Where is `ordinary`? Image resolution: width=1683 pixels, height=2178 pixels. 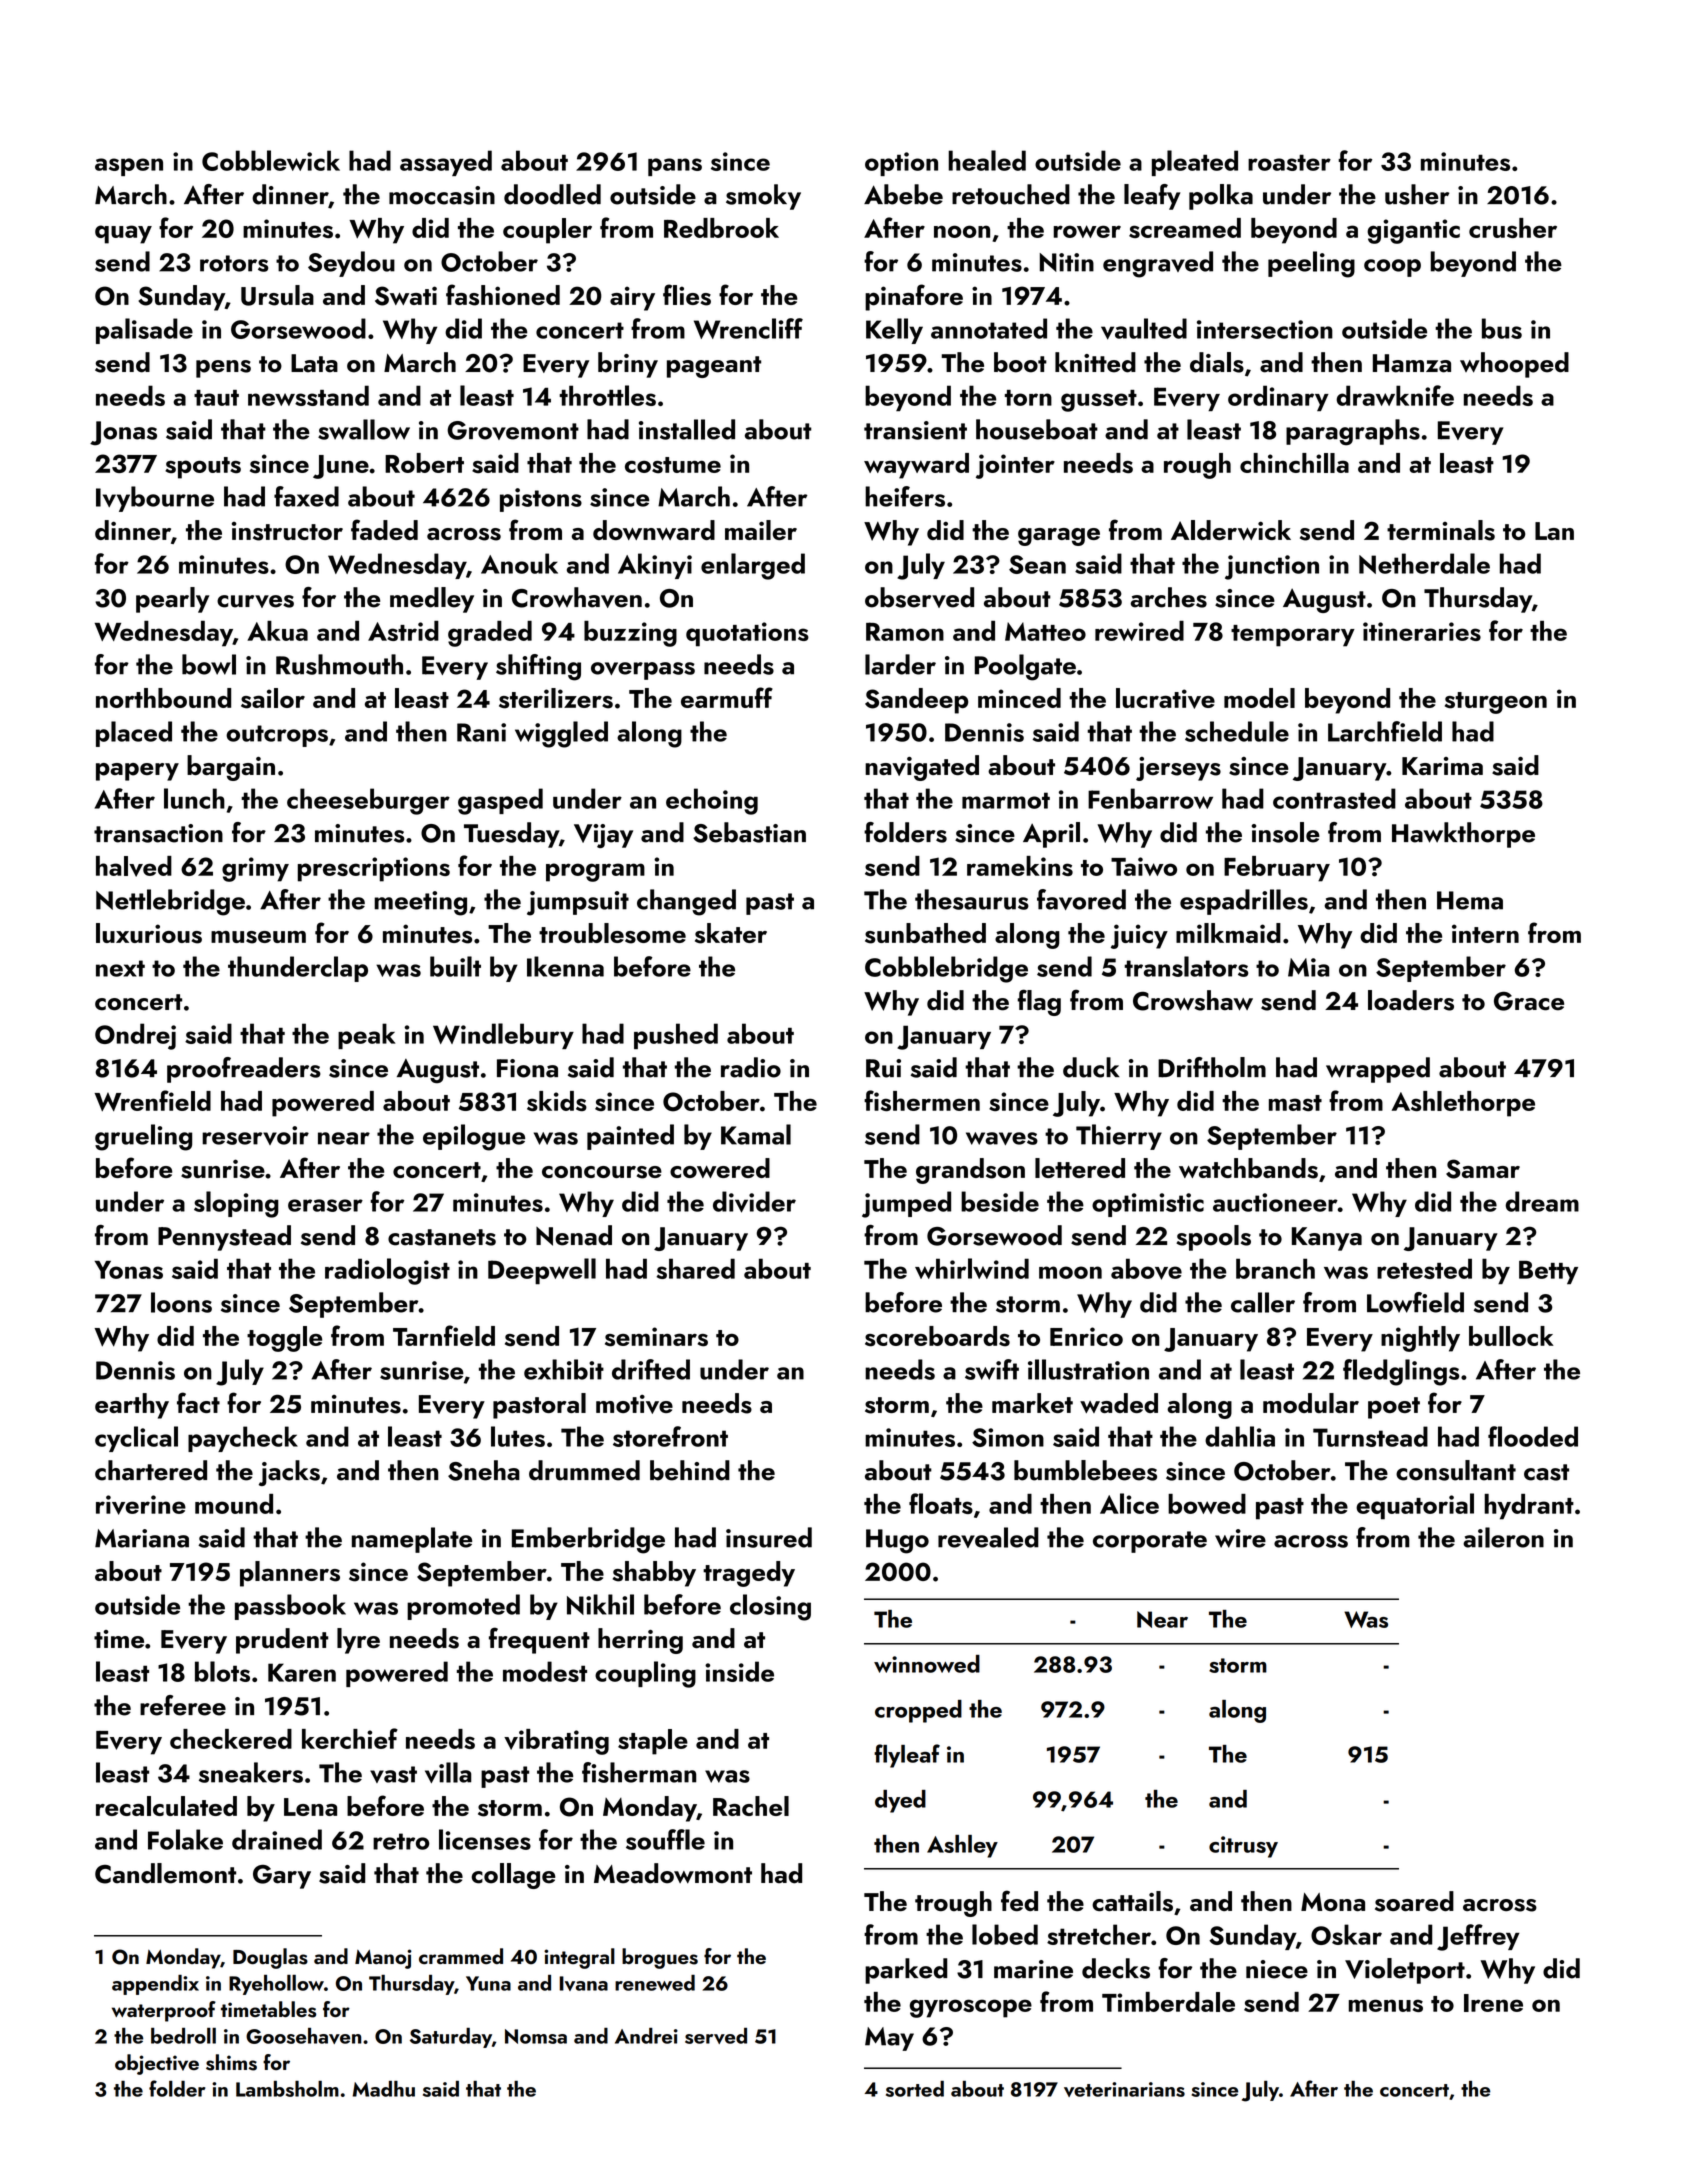 ordinary is located at coordinates (1278, 398).
